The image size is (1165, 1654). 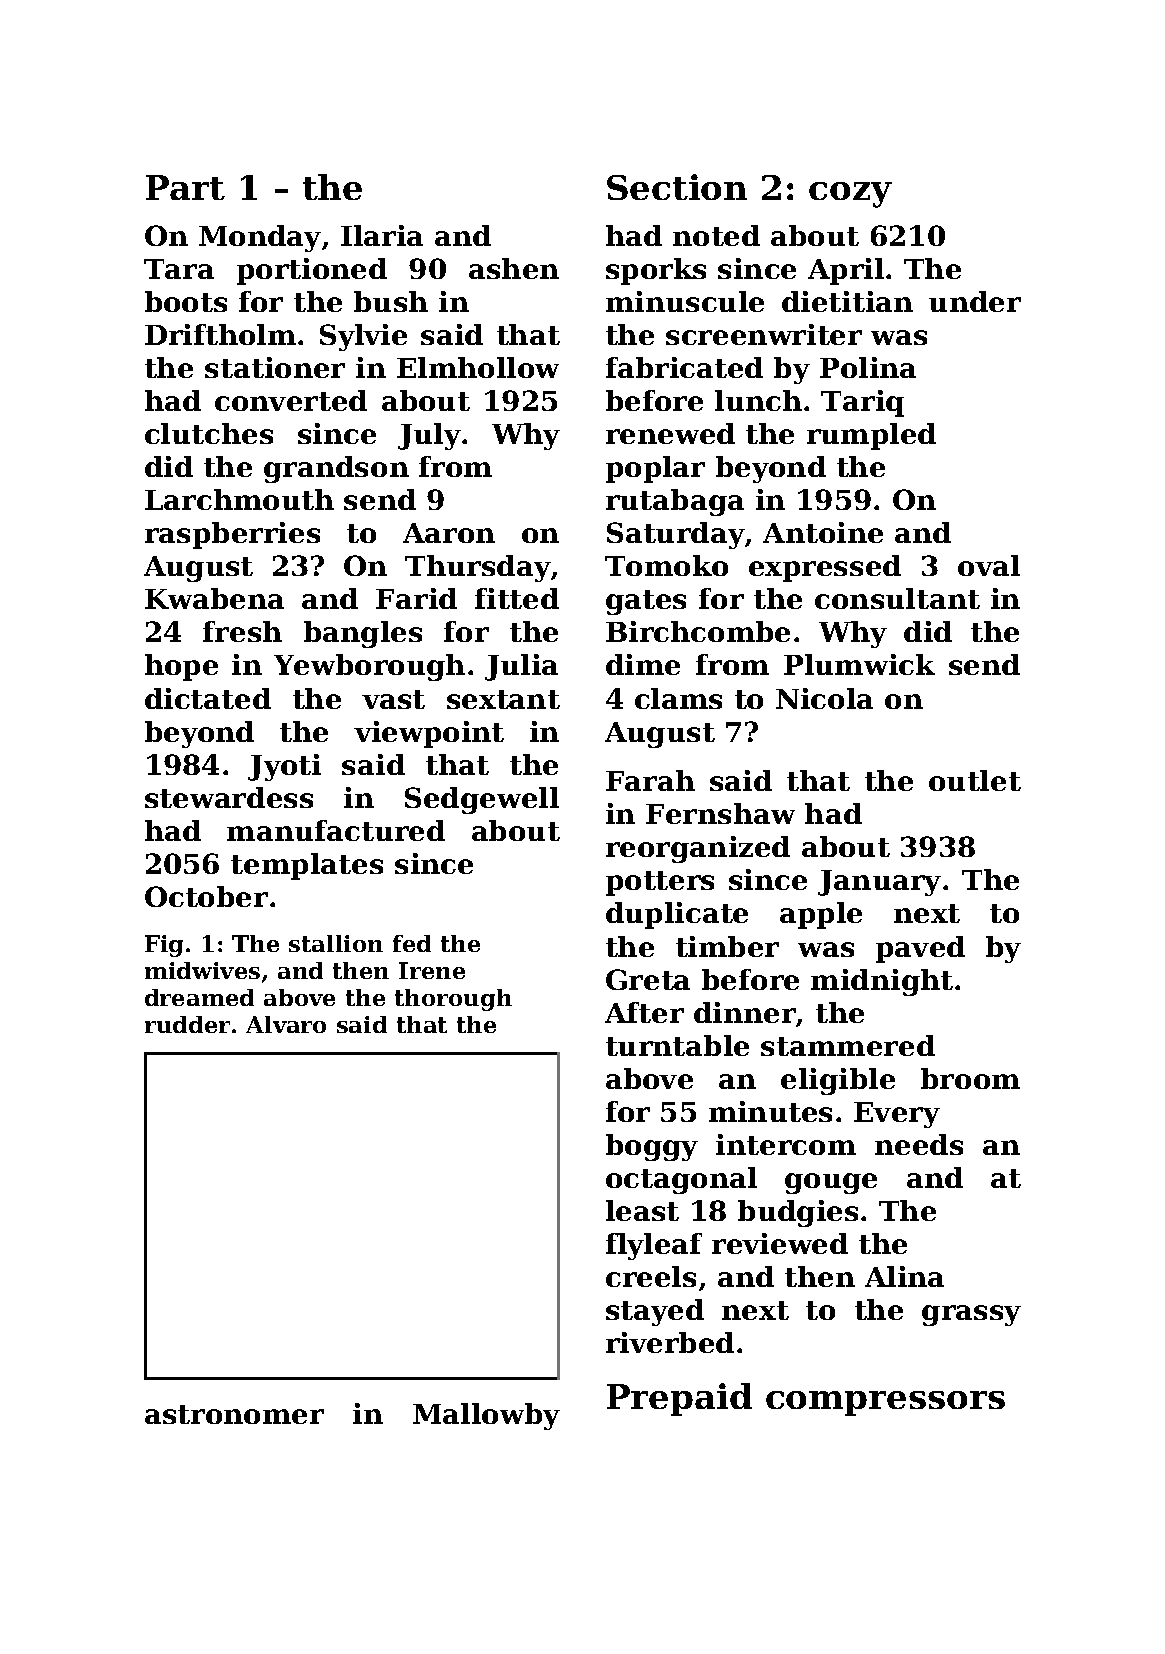 What do you see at coordinates (904, 1276) in the page?
I see `Alina` at bounding box center [904, 1276].
